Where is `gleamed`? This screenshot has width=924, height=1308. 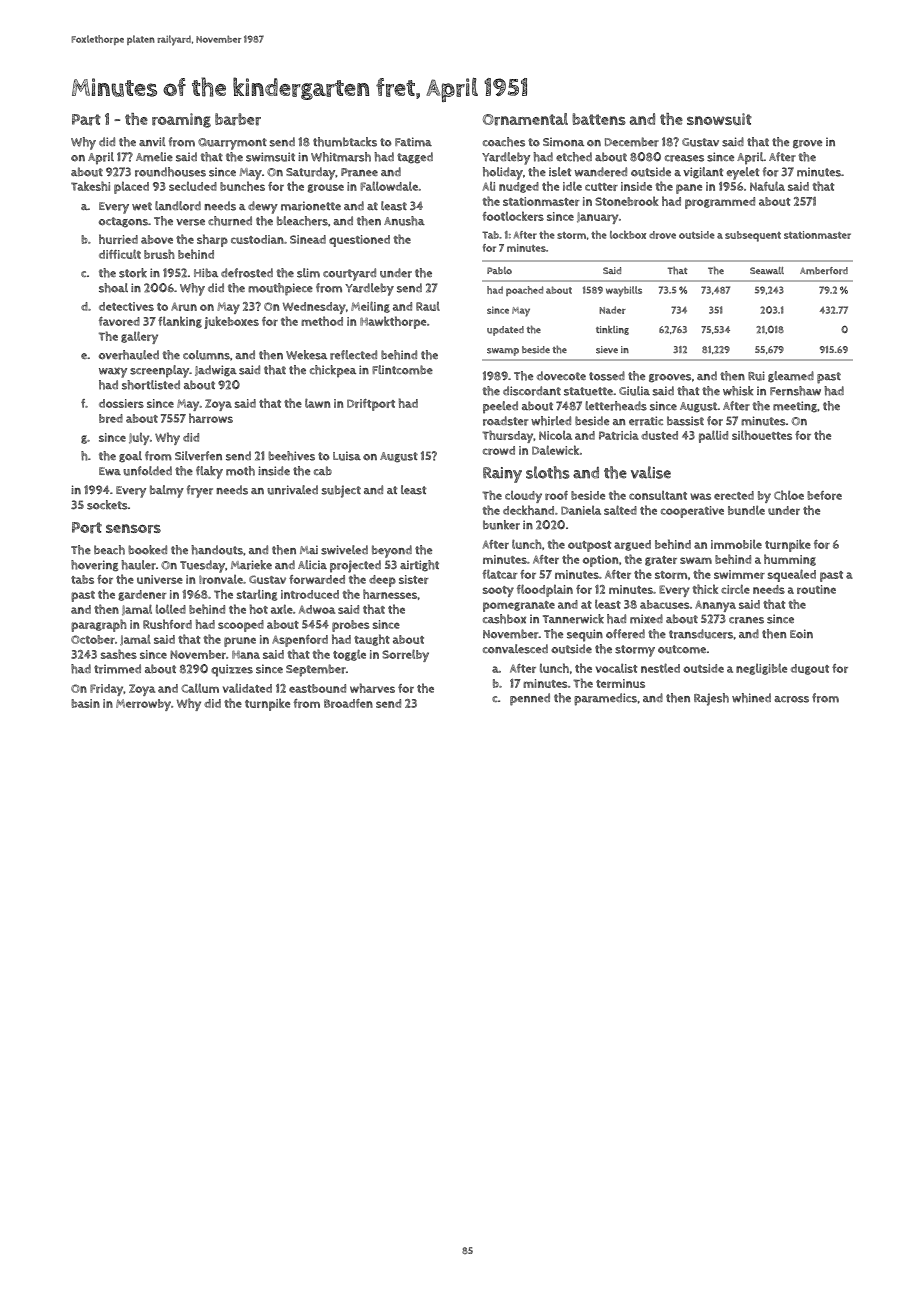
gleamed is located at coordinates (791, 377).
